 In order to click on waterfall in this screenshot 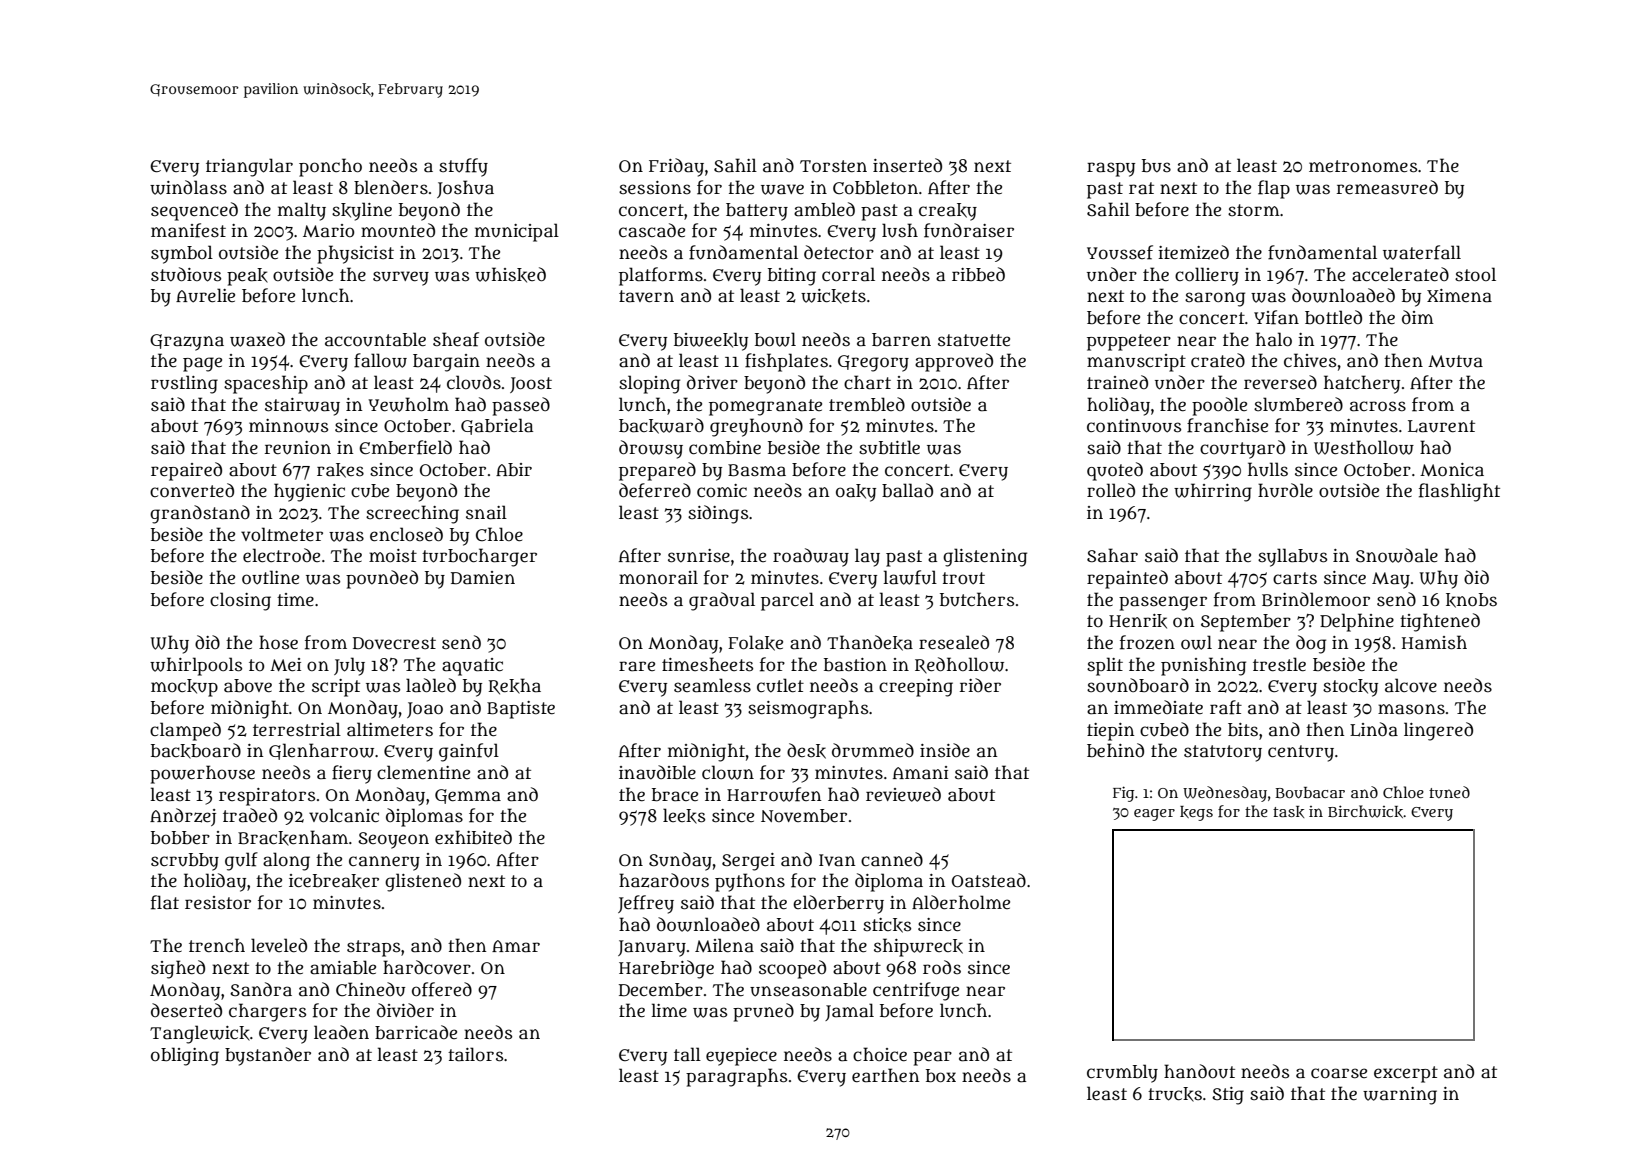, I will do `click(1422, 252)`.
